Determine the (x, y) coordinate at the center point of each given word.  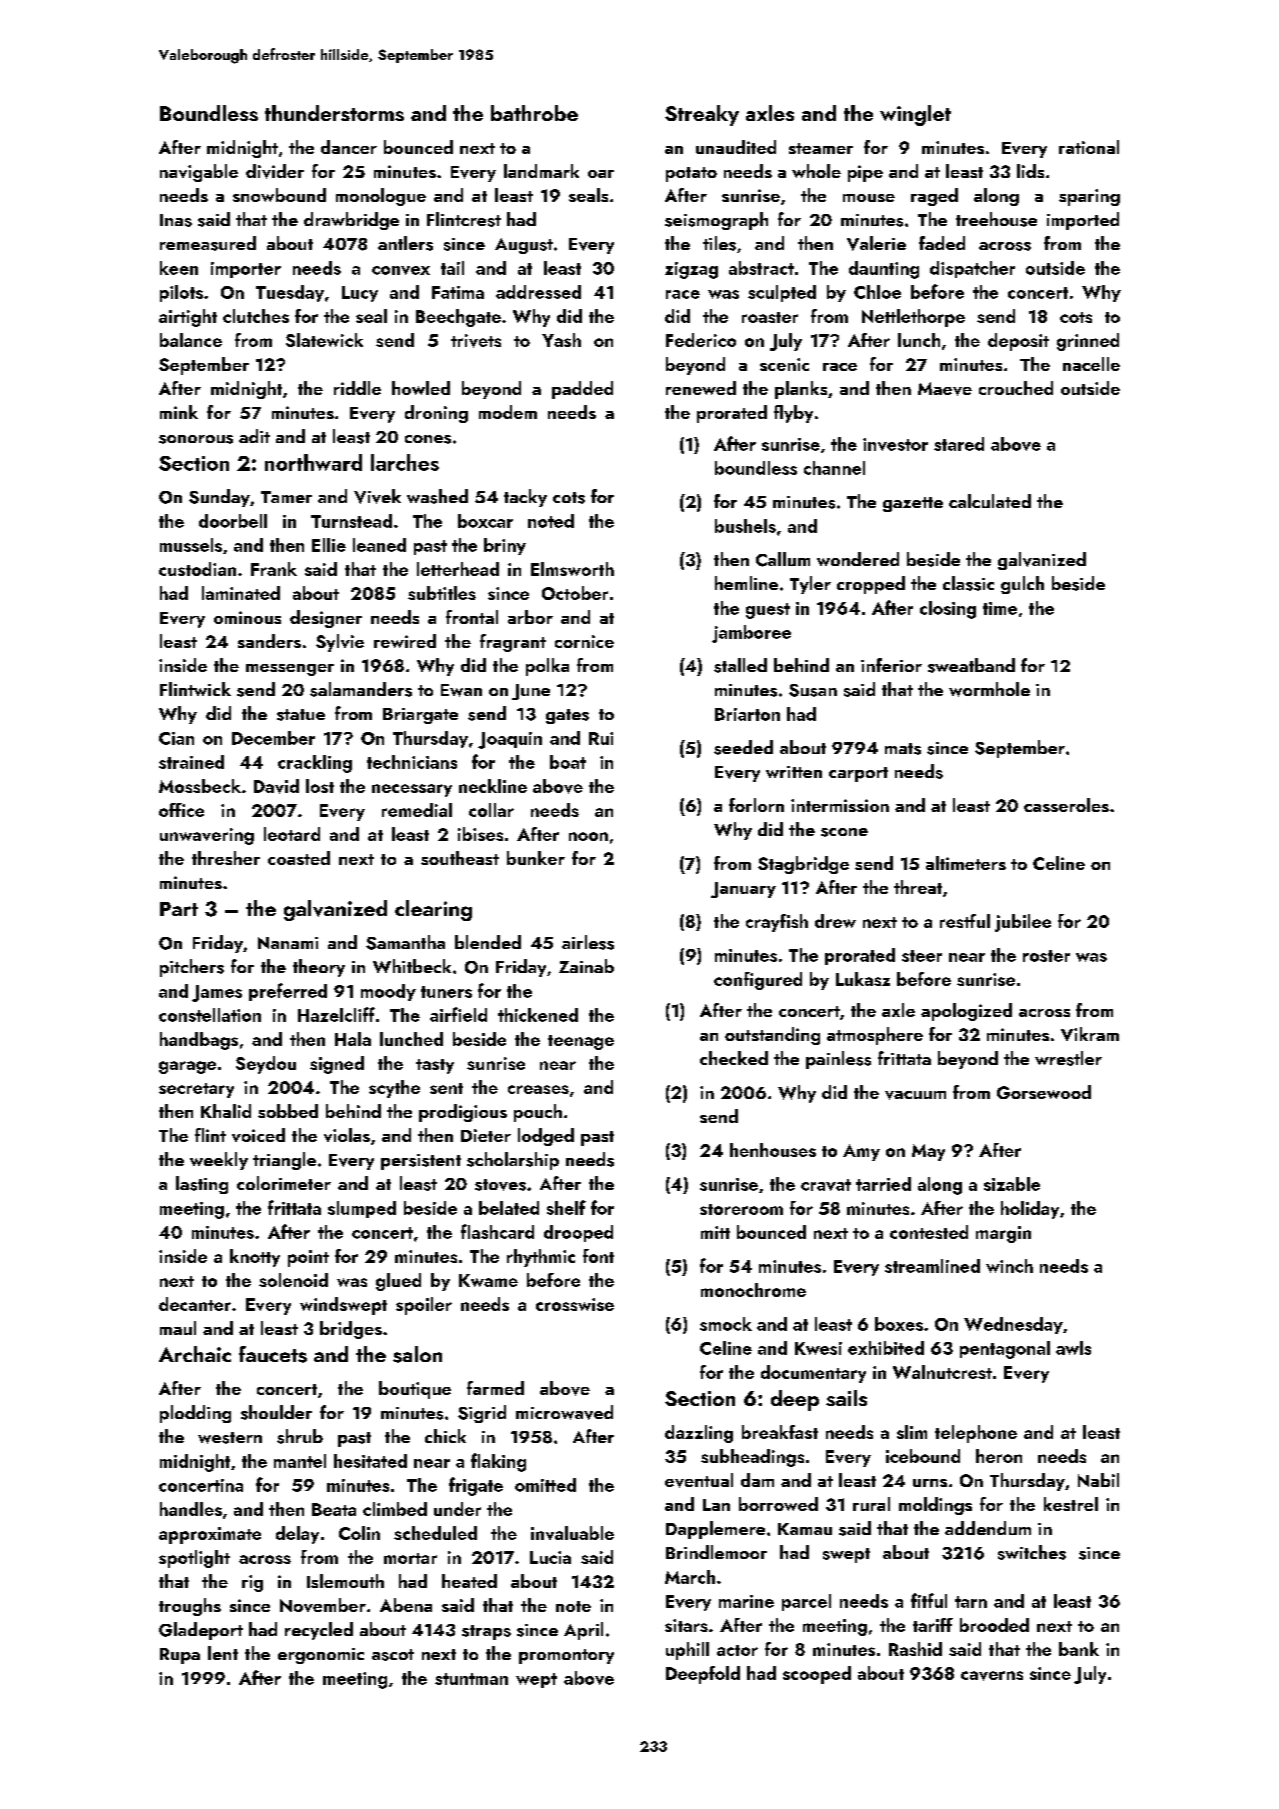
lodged (546, 1137)
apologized (966, 1012)
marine (746, 1601)
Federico (701, 340)
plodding (195, 1414)
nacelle (1091, 364)
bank (1079, 1649)
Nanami (288, 943)
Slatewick (324, 340)
